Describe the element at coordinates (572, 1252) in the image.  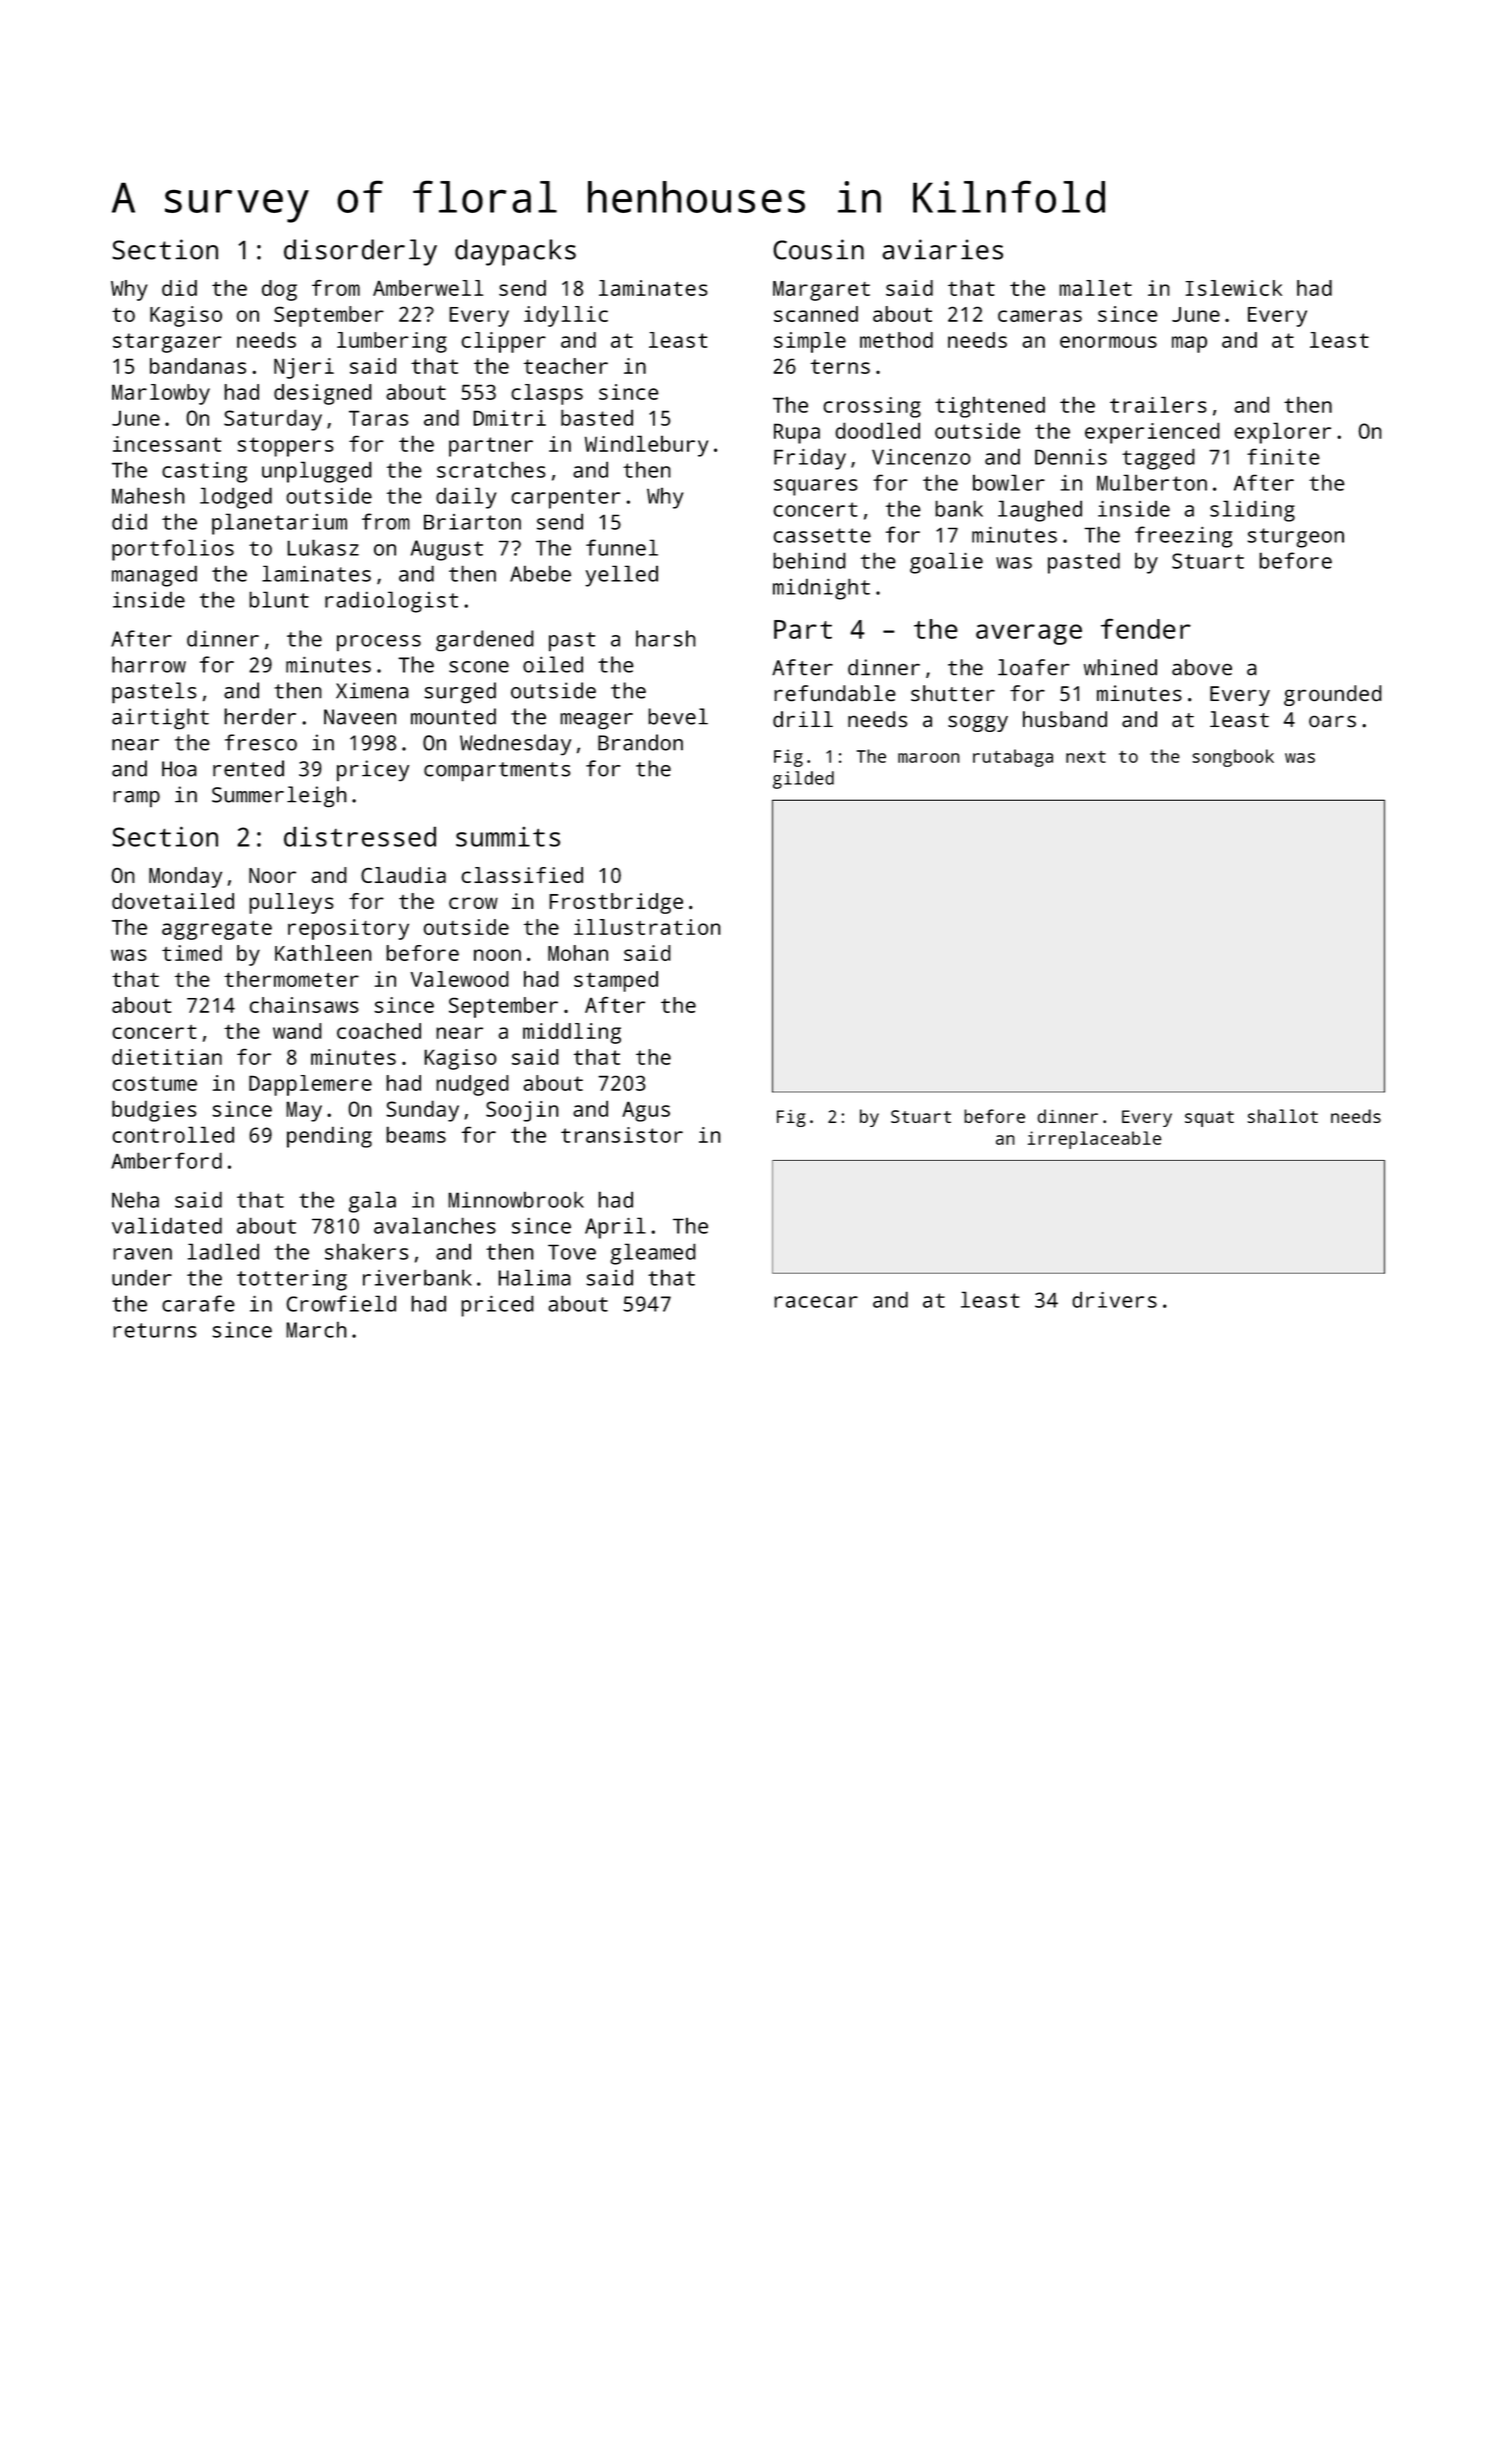
I see `Tove` at that location.
